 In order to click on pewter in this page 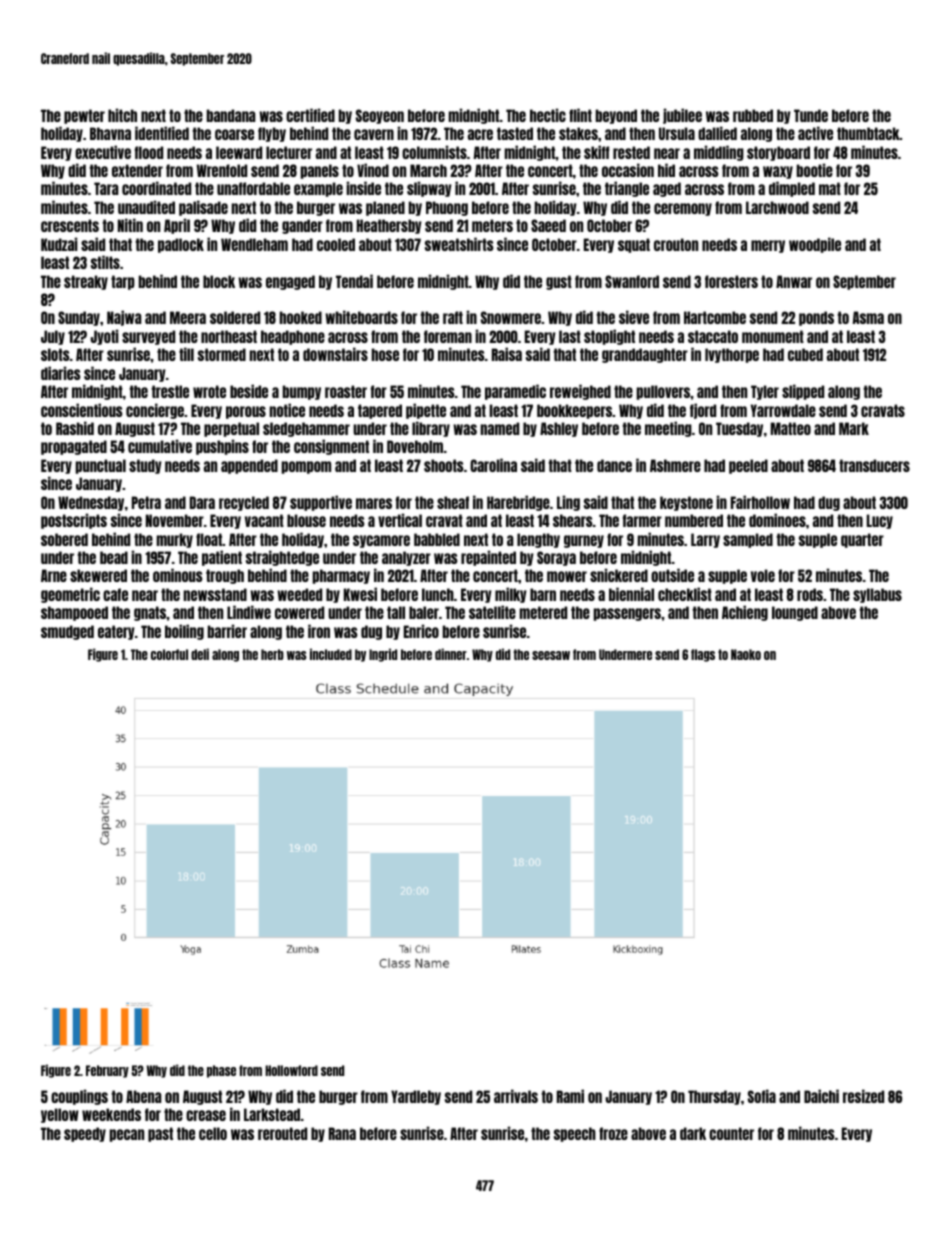, I will do `click(84, 116)`.
